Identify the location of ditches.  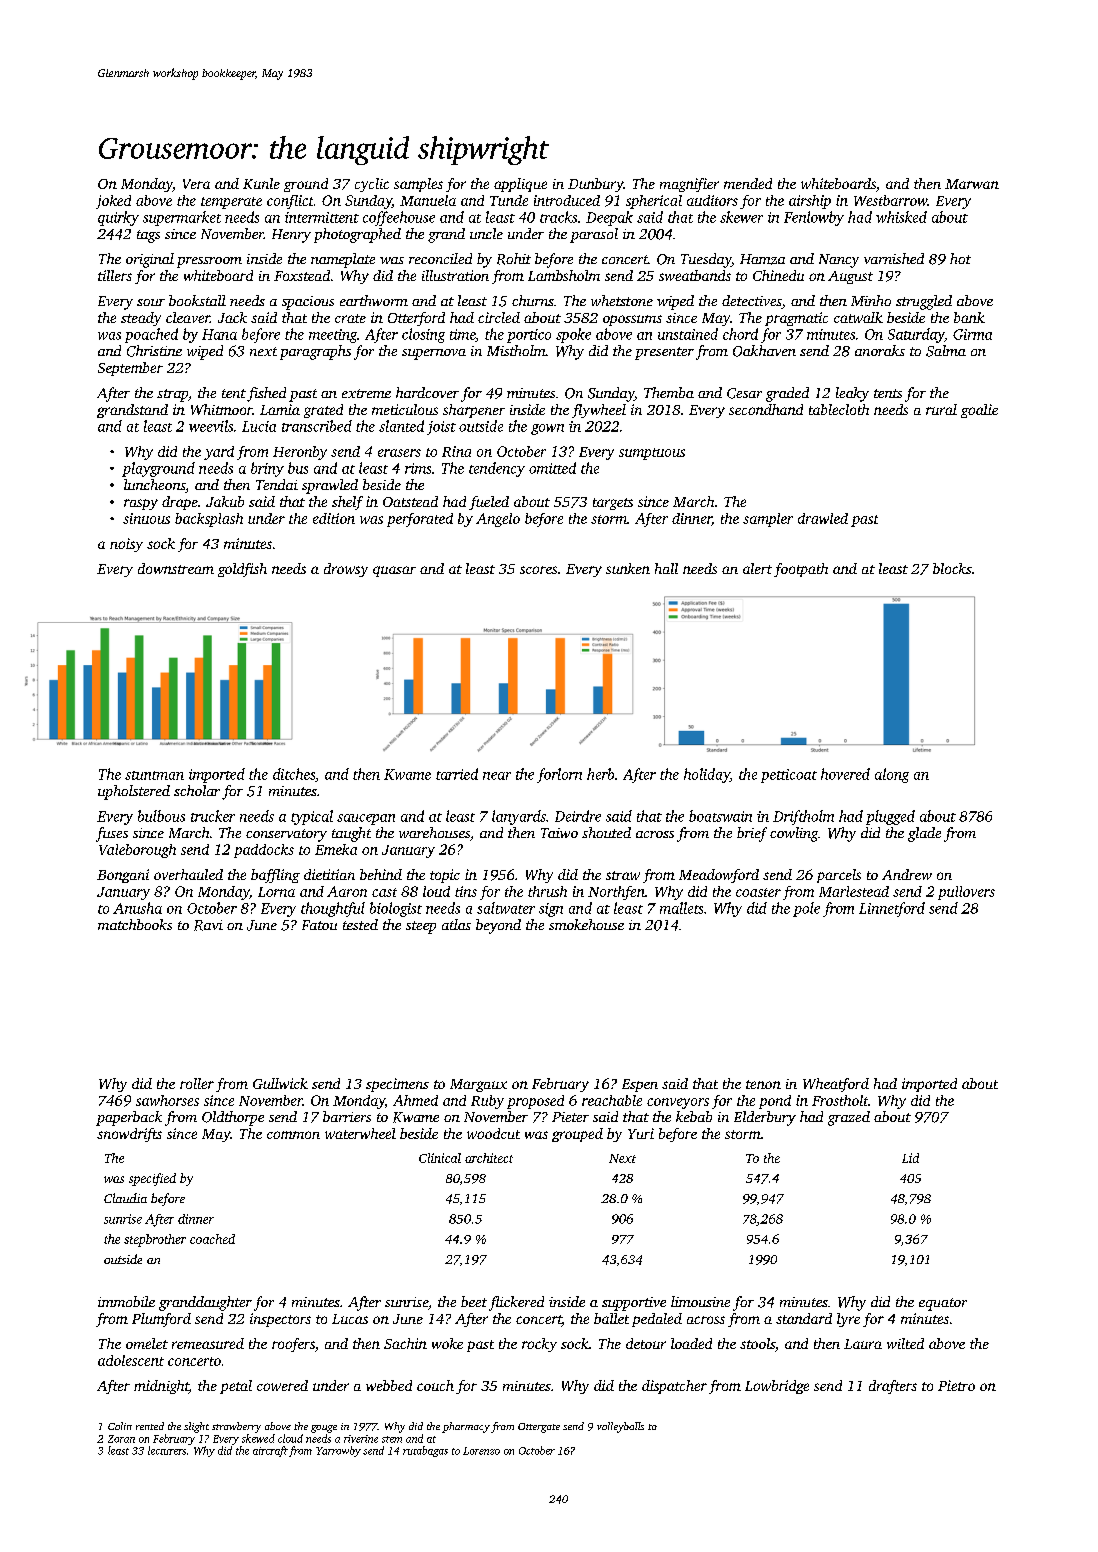
(294, 774).
